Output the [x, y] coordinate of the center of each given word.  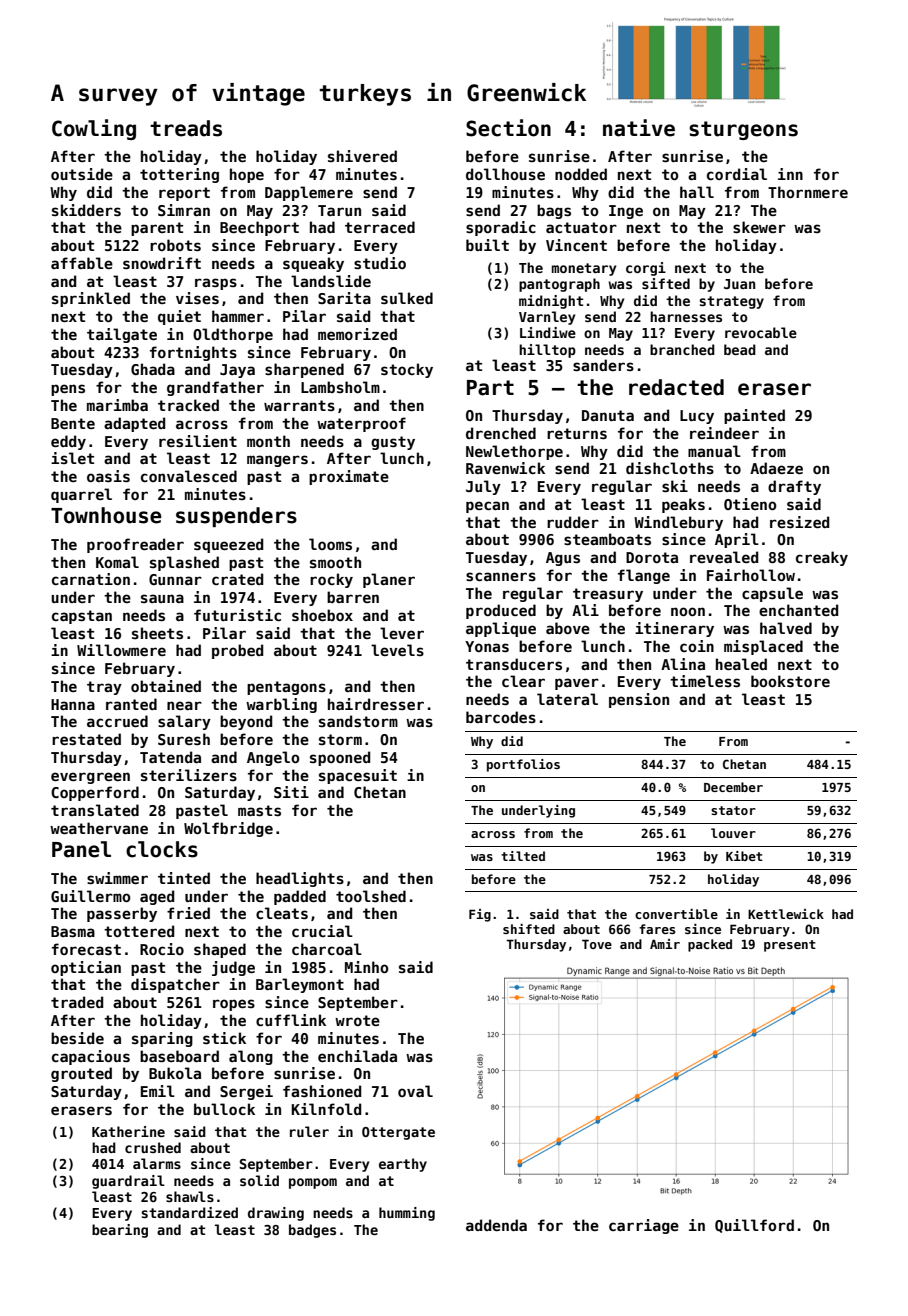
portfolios [523, 765]
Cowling [94, 129]
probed [237, 651]
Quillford [754, 1226]
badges [312, 1231]
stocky [407, 370]
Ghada [153, 369]
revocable [761, 332]
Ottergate [398, 1133]
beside [77, 1038]
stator [733, 810]
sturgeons [743, 130]
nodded [581, 174]
